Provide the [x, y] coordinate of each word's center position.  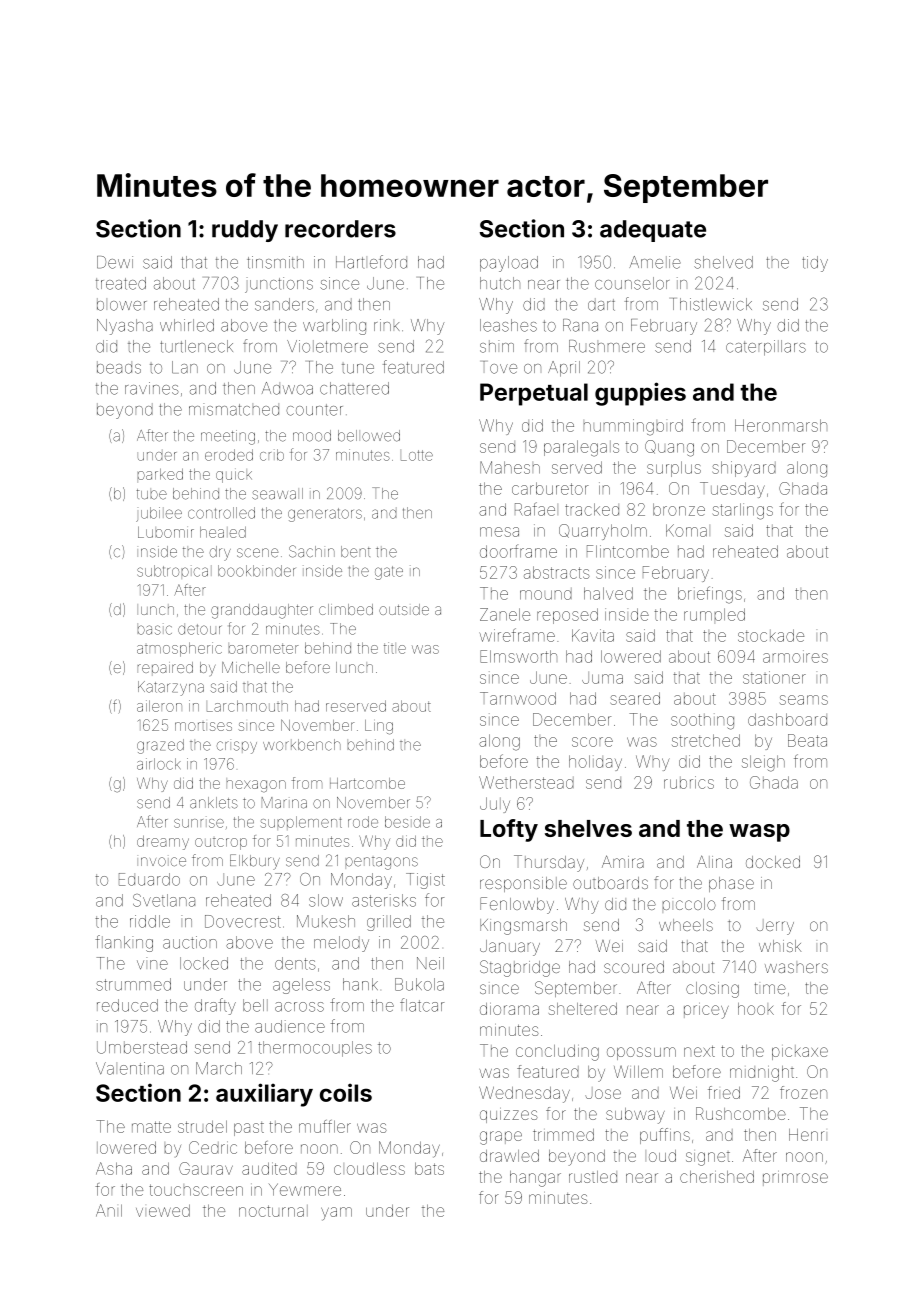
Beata [807, 740]
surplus [674, 469]
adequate [653, 231]
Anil [109, 1210]
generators [325, 515]
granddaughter [262, 611]
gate [389, 573]
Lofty [509, 830]
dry [220, 553]
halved [608, 593]
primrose [795, 1178]
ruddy [245, 231]
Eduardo [149, 879]
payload [509, 264]
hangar [535, 1179]
